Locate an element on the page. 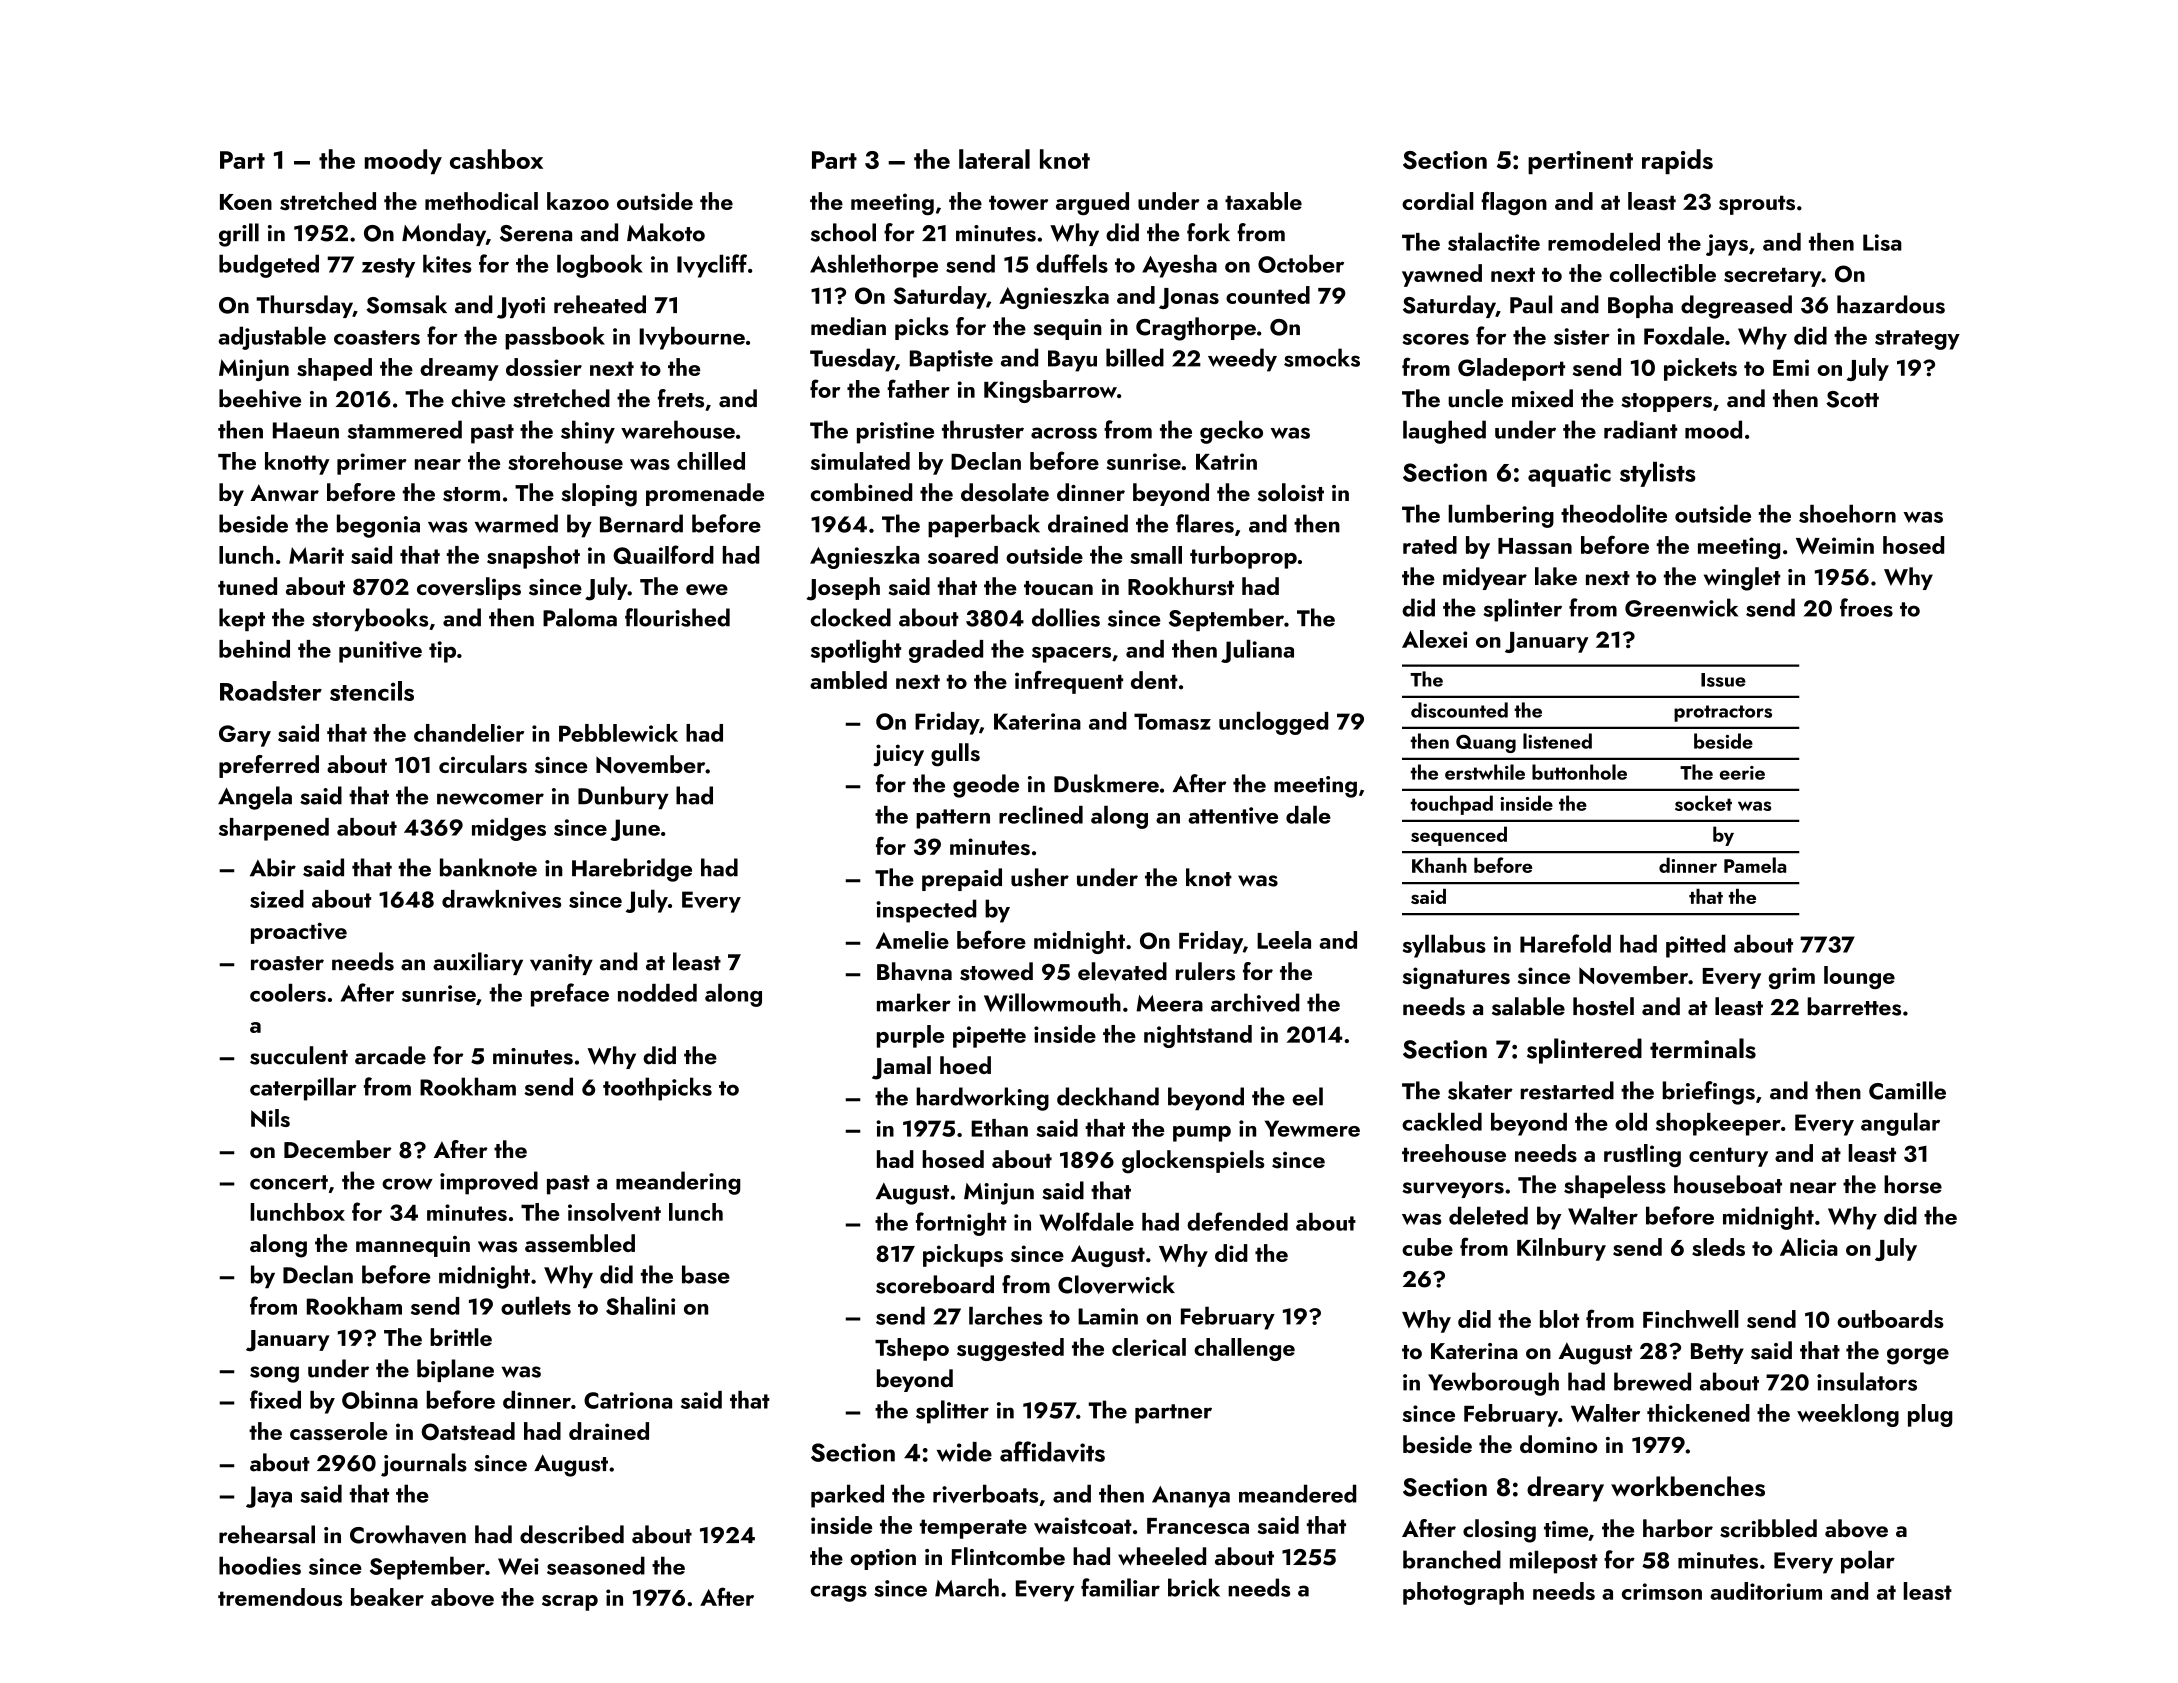 Image resolution: width=2178 pixels, height=1683 pixels. lateral is located at coordinates (994, 159).
